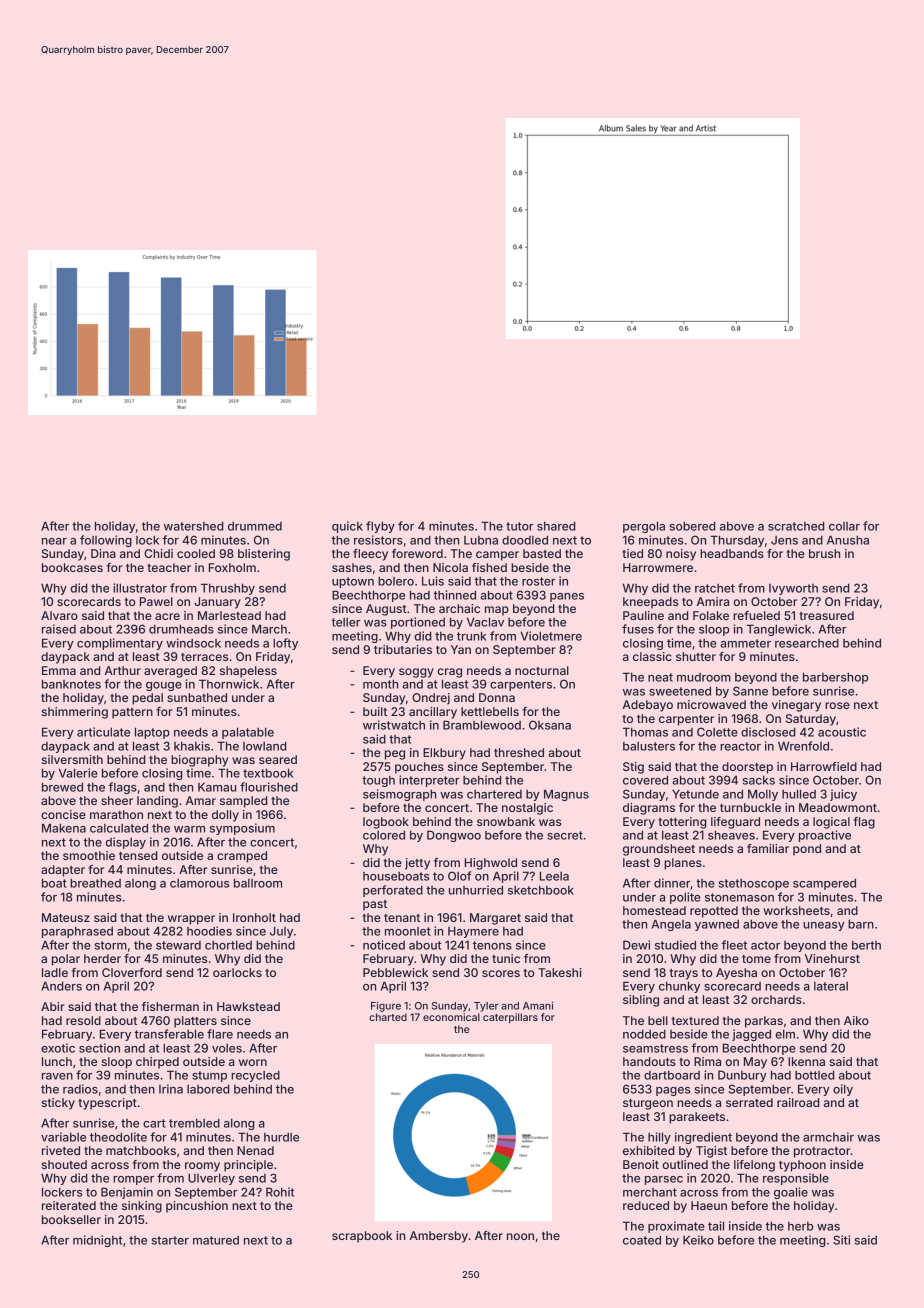 The height and width of the screenshot is (1308, 924). What do you see at coordinates (164, 686) in the screenshot?
I see `gouge` at bounding box center [164, 686].
